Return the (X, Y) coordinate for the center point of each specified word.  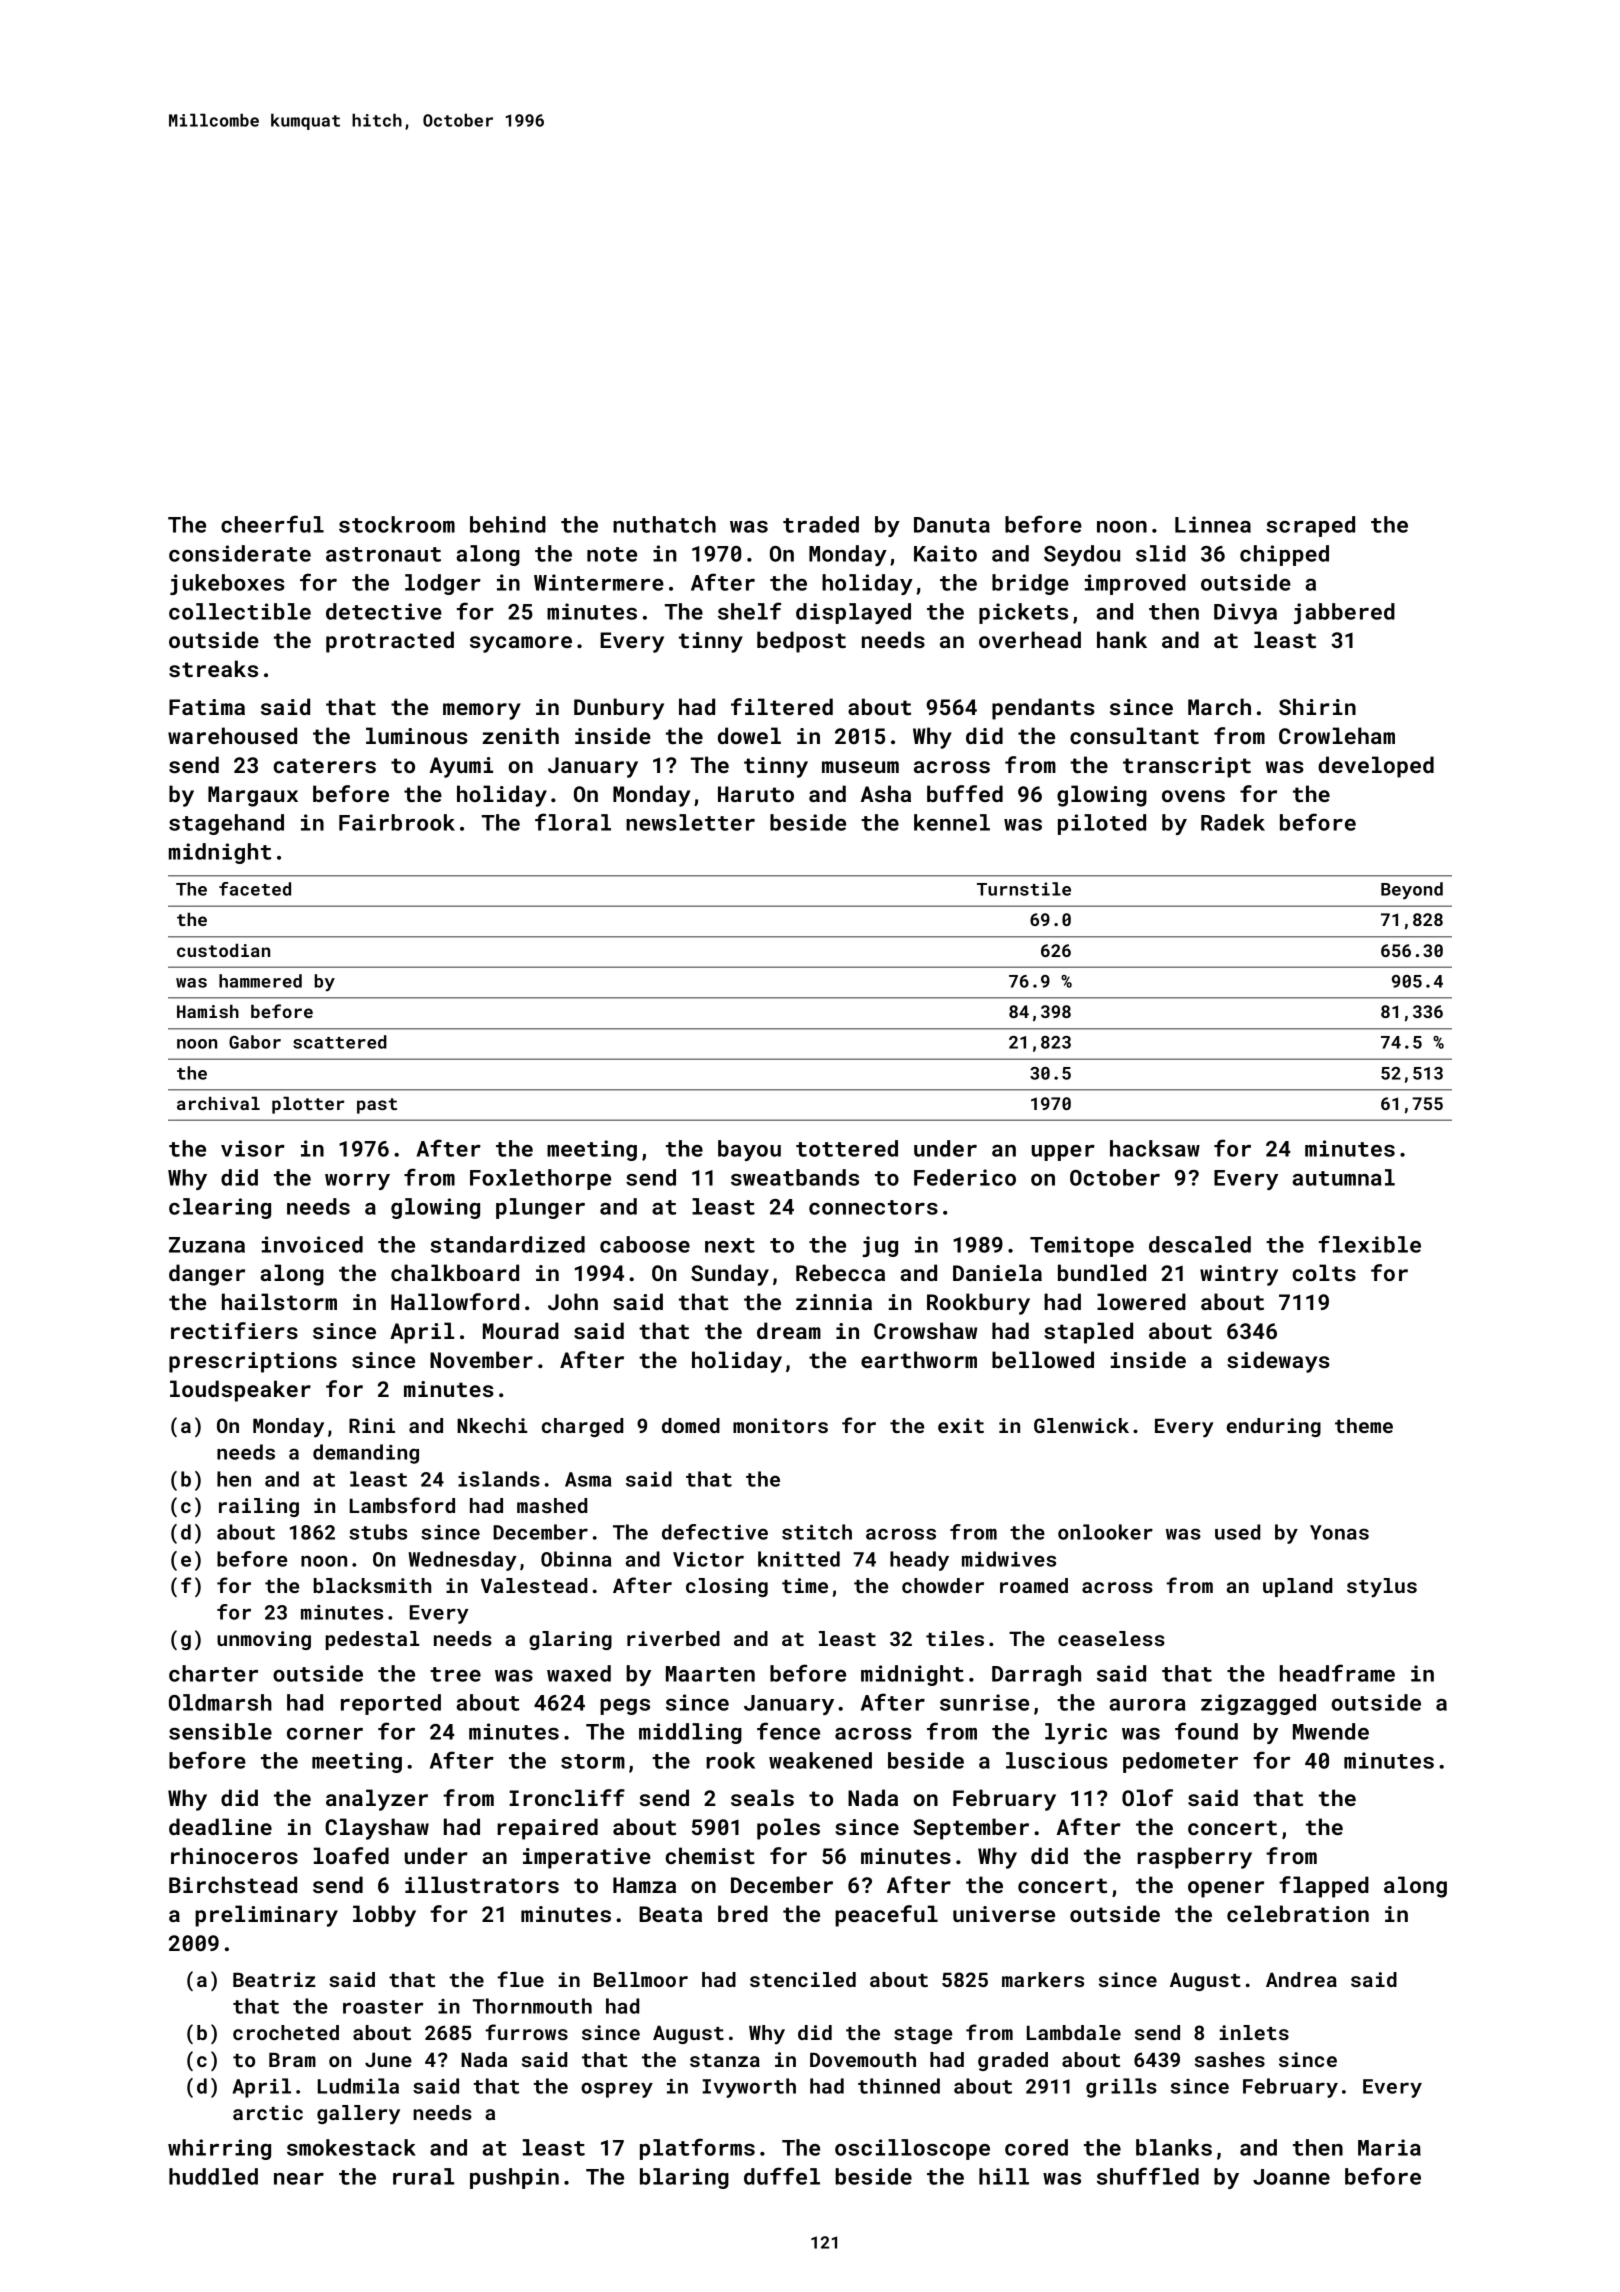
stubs (378, 1532)
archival (218, 1103)
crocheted (286, 2032)
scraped (1310, 526)
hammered (260, 981)
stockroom (397, 524)
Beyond (1412, 891)
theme (1364, 1425)
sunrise (984, 1702)
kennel (952, 822)
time (805, 1585)
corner (325, 1734)
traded (821, 524)
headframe (1337, 1673)
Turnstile (1024, 889)
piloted (1102, 824)
